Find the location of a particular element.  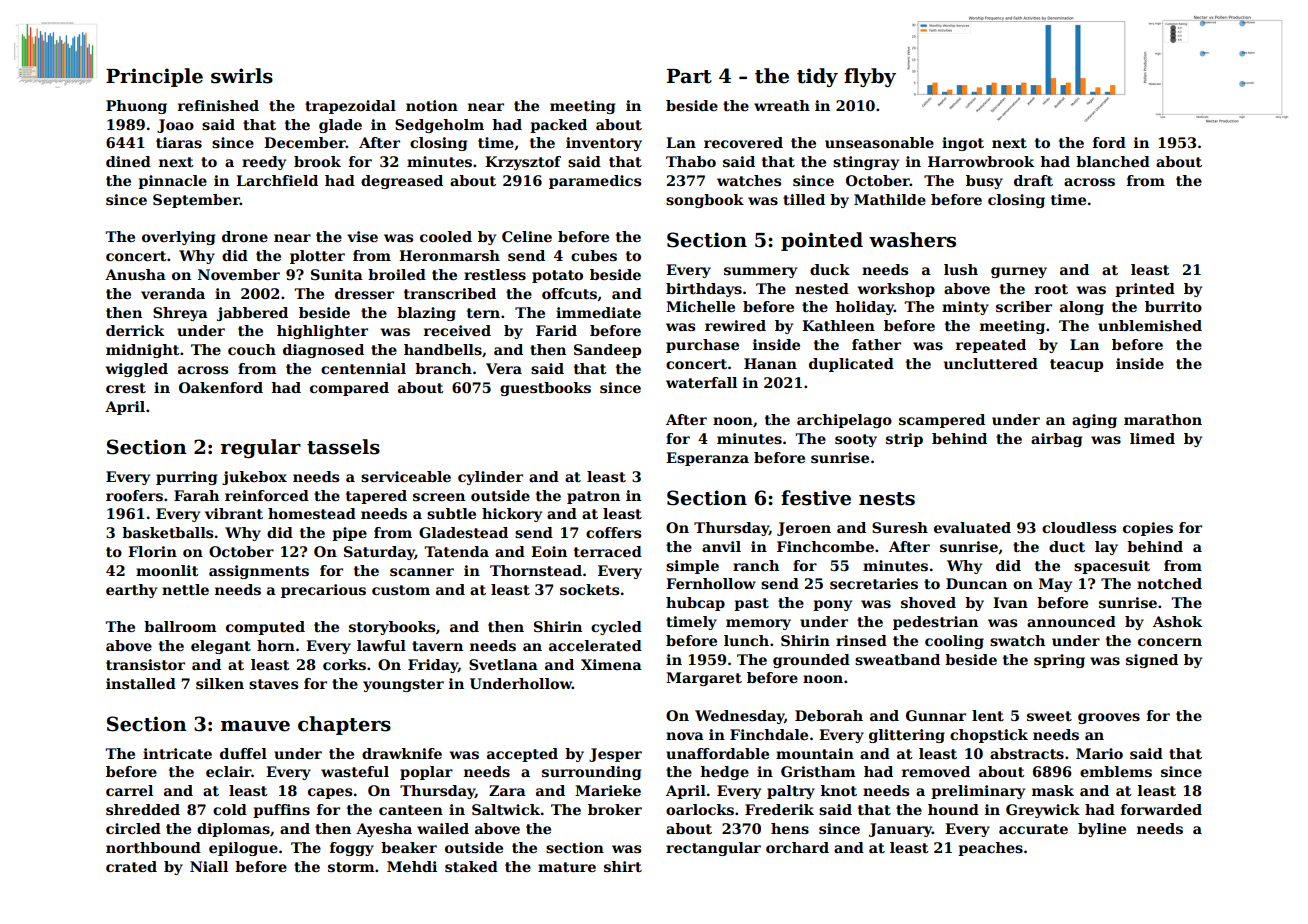

degreased is located at coordinates (402, 182).
